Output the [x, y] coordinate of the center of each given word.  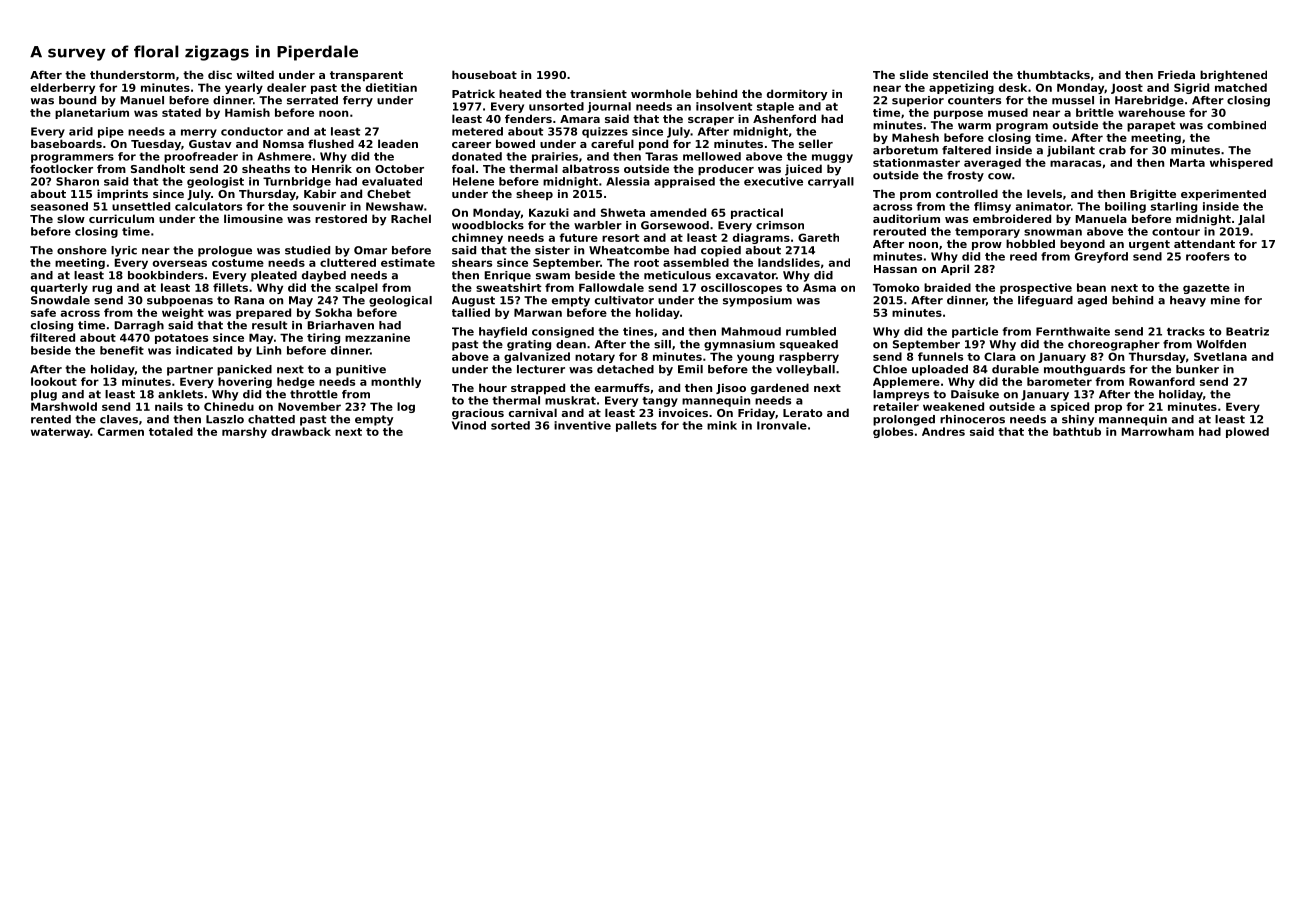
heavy [1188, 301]
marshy [244, 432]
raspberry [809, 357]
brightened [1233, 76]
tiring [323, 338]
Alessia [628, 181]
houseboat [484, 74]
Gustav [210, 144]
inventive [582, 425]
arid [81, 131]
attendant [1204, 243]
